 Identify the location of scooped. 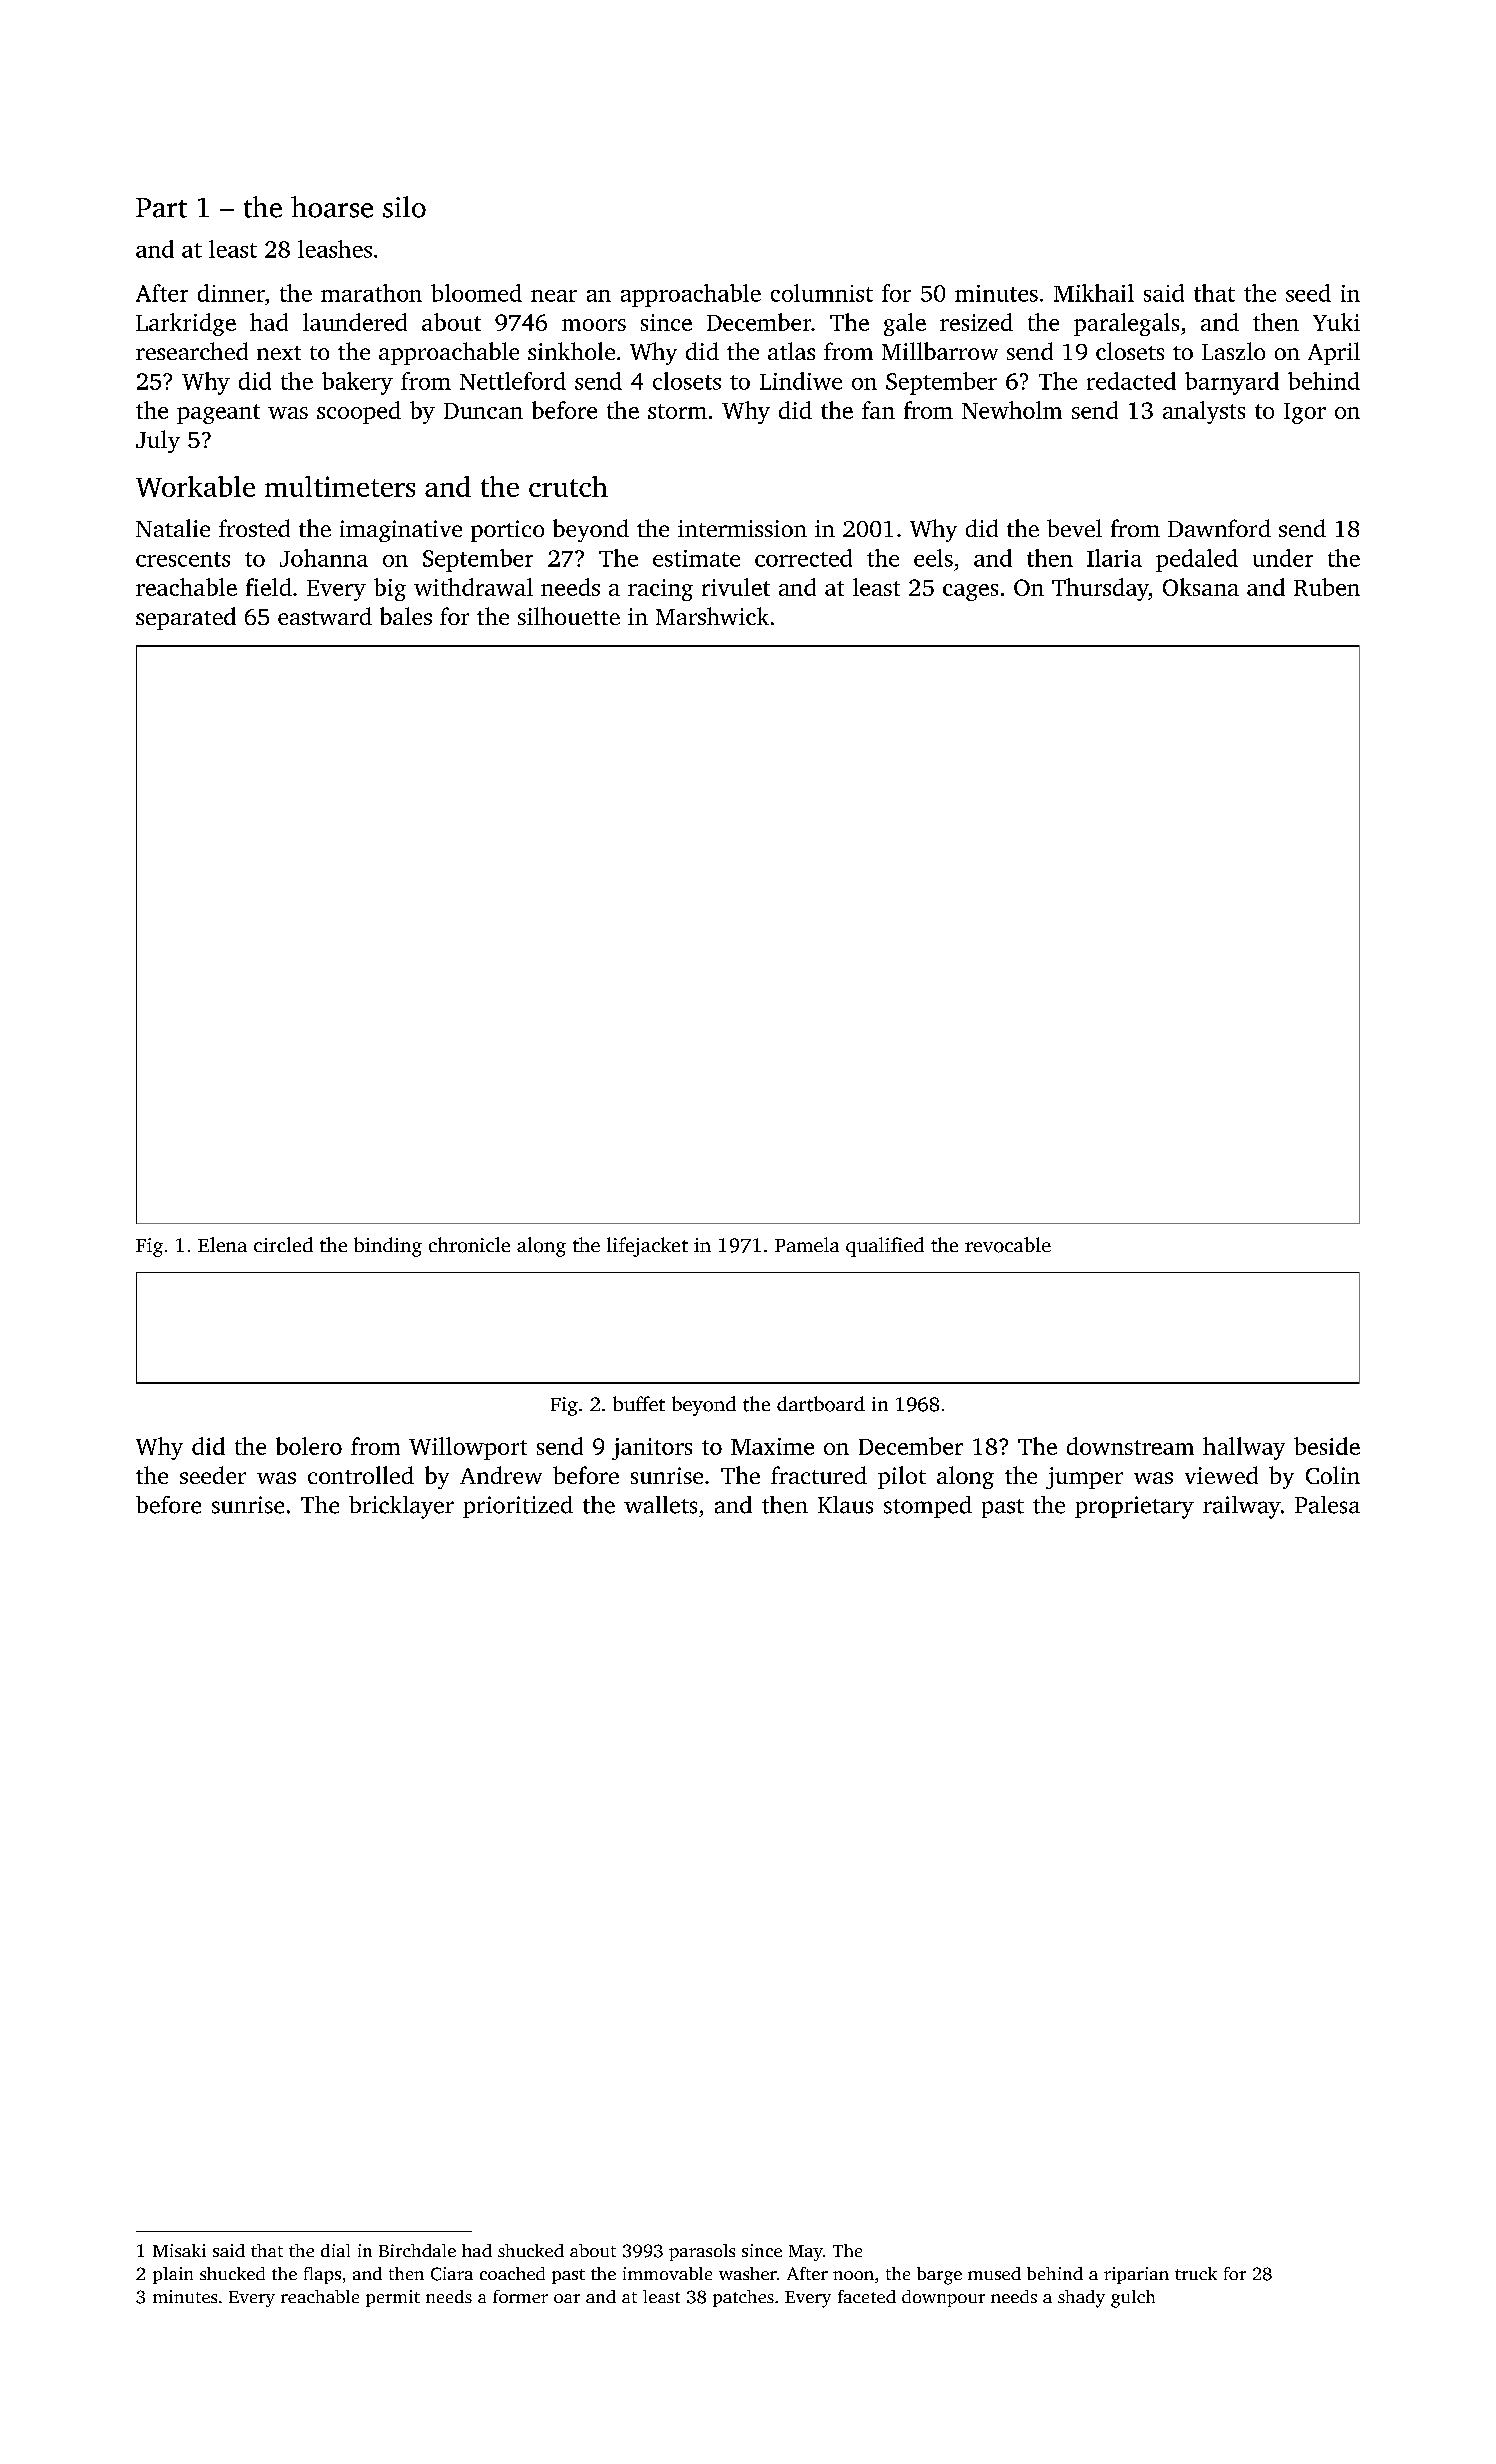
(359, 412).
